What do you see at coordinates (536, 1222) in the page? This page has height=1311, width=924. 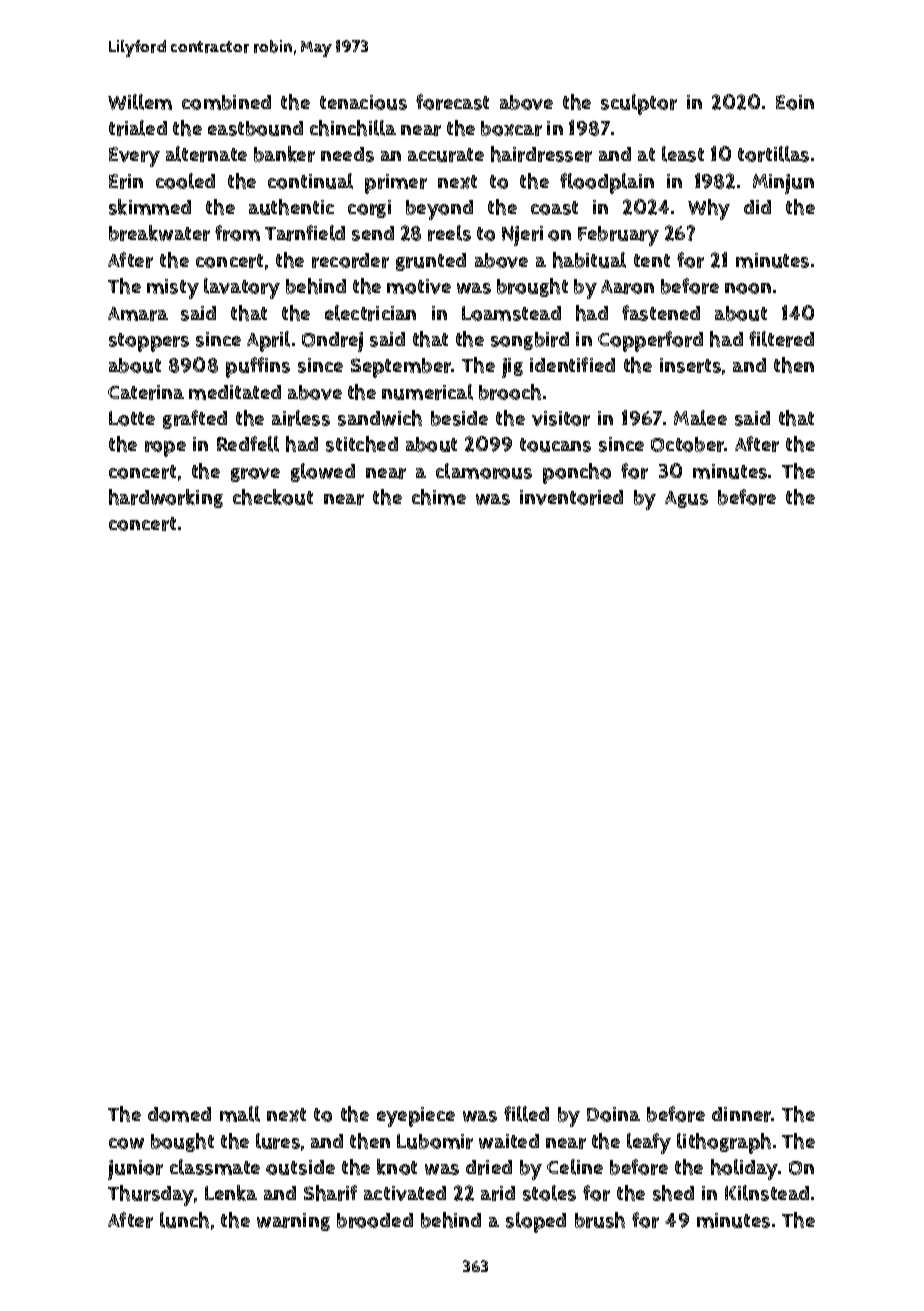 I see `sloped` at bounding box center [536, 1222].
